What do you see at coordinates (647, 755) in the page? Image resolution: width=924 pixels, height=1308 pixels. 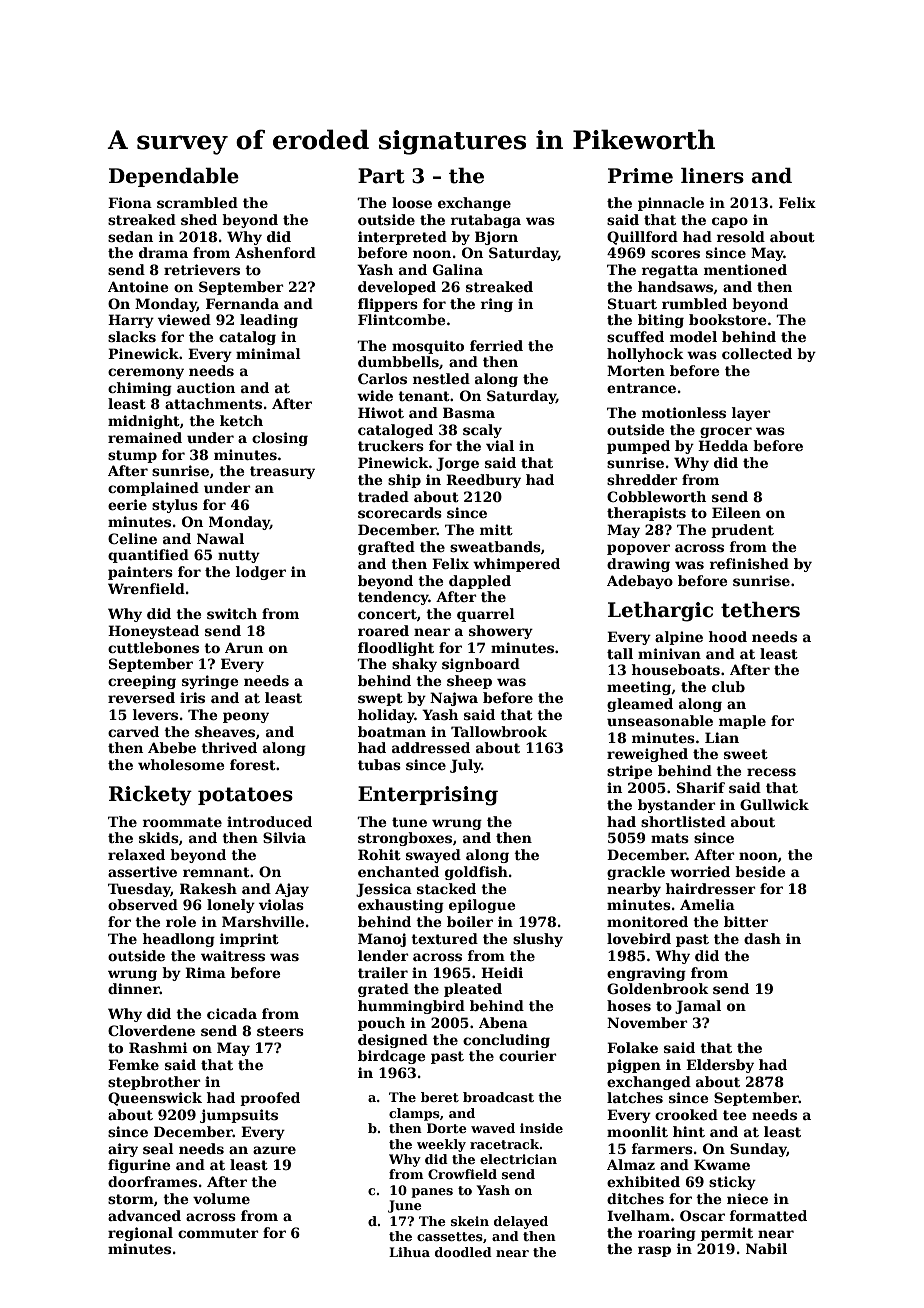 I see `reweighed` at bounding box center [647, 755].
